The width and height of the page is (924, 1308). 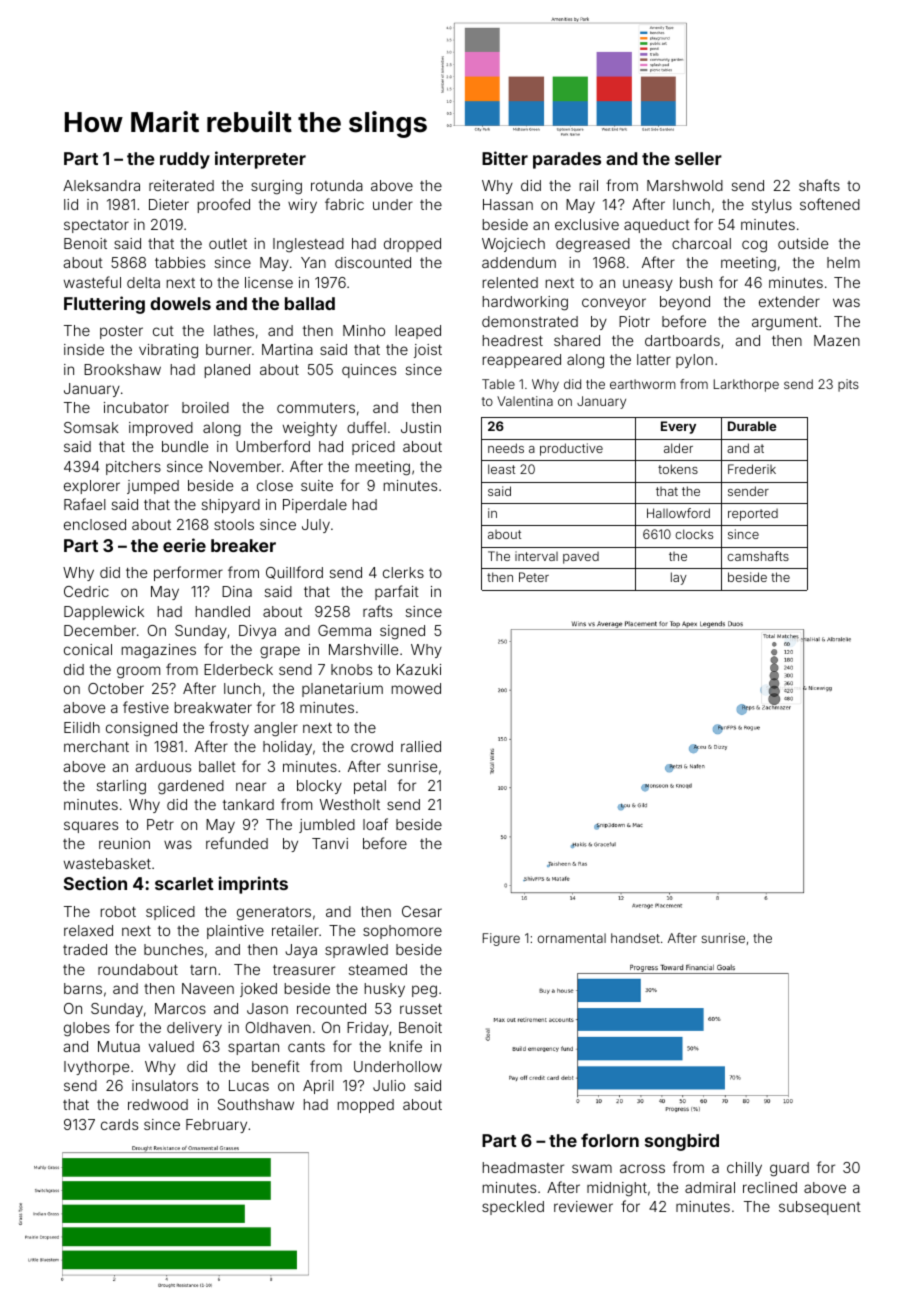 What do you see at coordinates (694, 534) in the page?
I see `clocks` at bounding box center [694, 534].
